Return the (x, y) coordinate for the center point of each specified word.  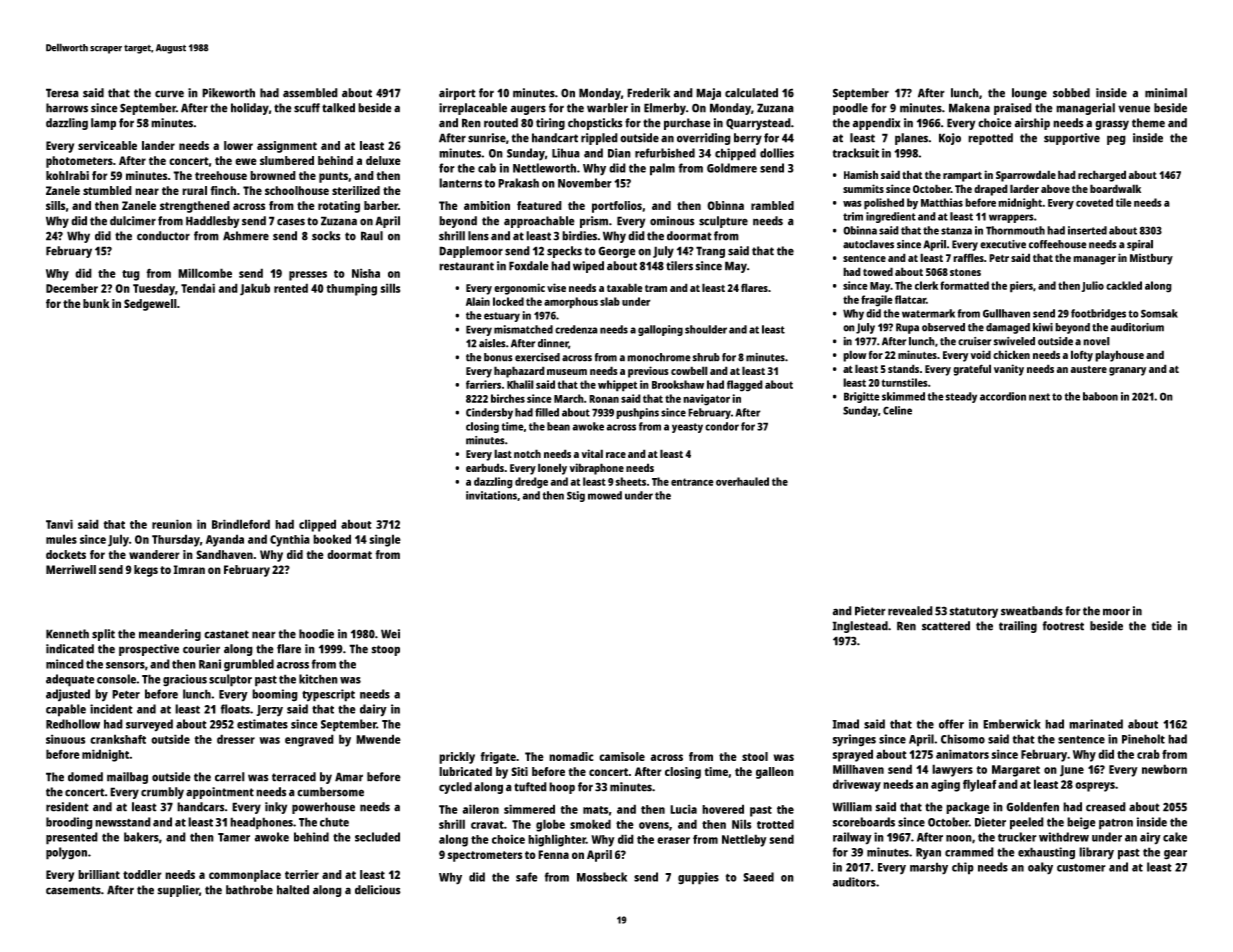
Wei (390, 634)
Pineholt (1143, 739)
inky (276, 808)
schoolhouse (297, 190)
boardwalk (1115, 188)
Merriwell (71, 569)
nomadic (571, 756)
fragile (877, 301)
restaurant (466, 266)
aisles (492, 343)
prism (594, 222)
